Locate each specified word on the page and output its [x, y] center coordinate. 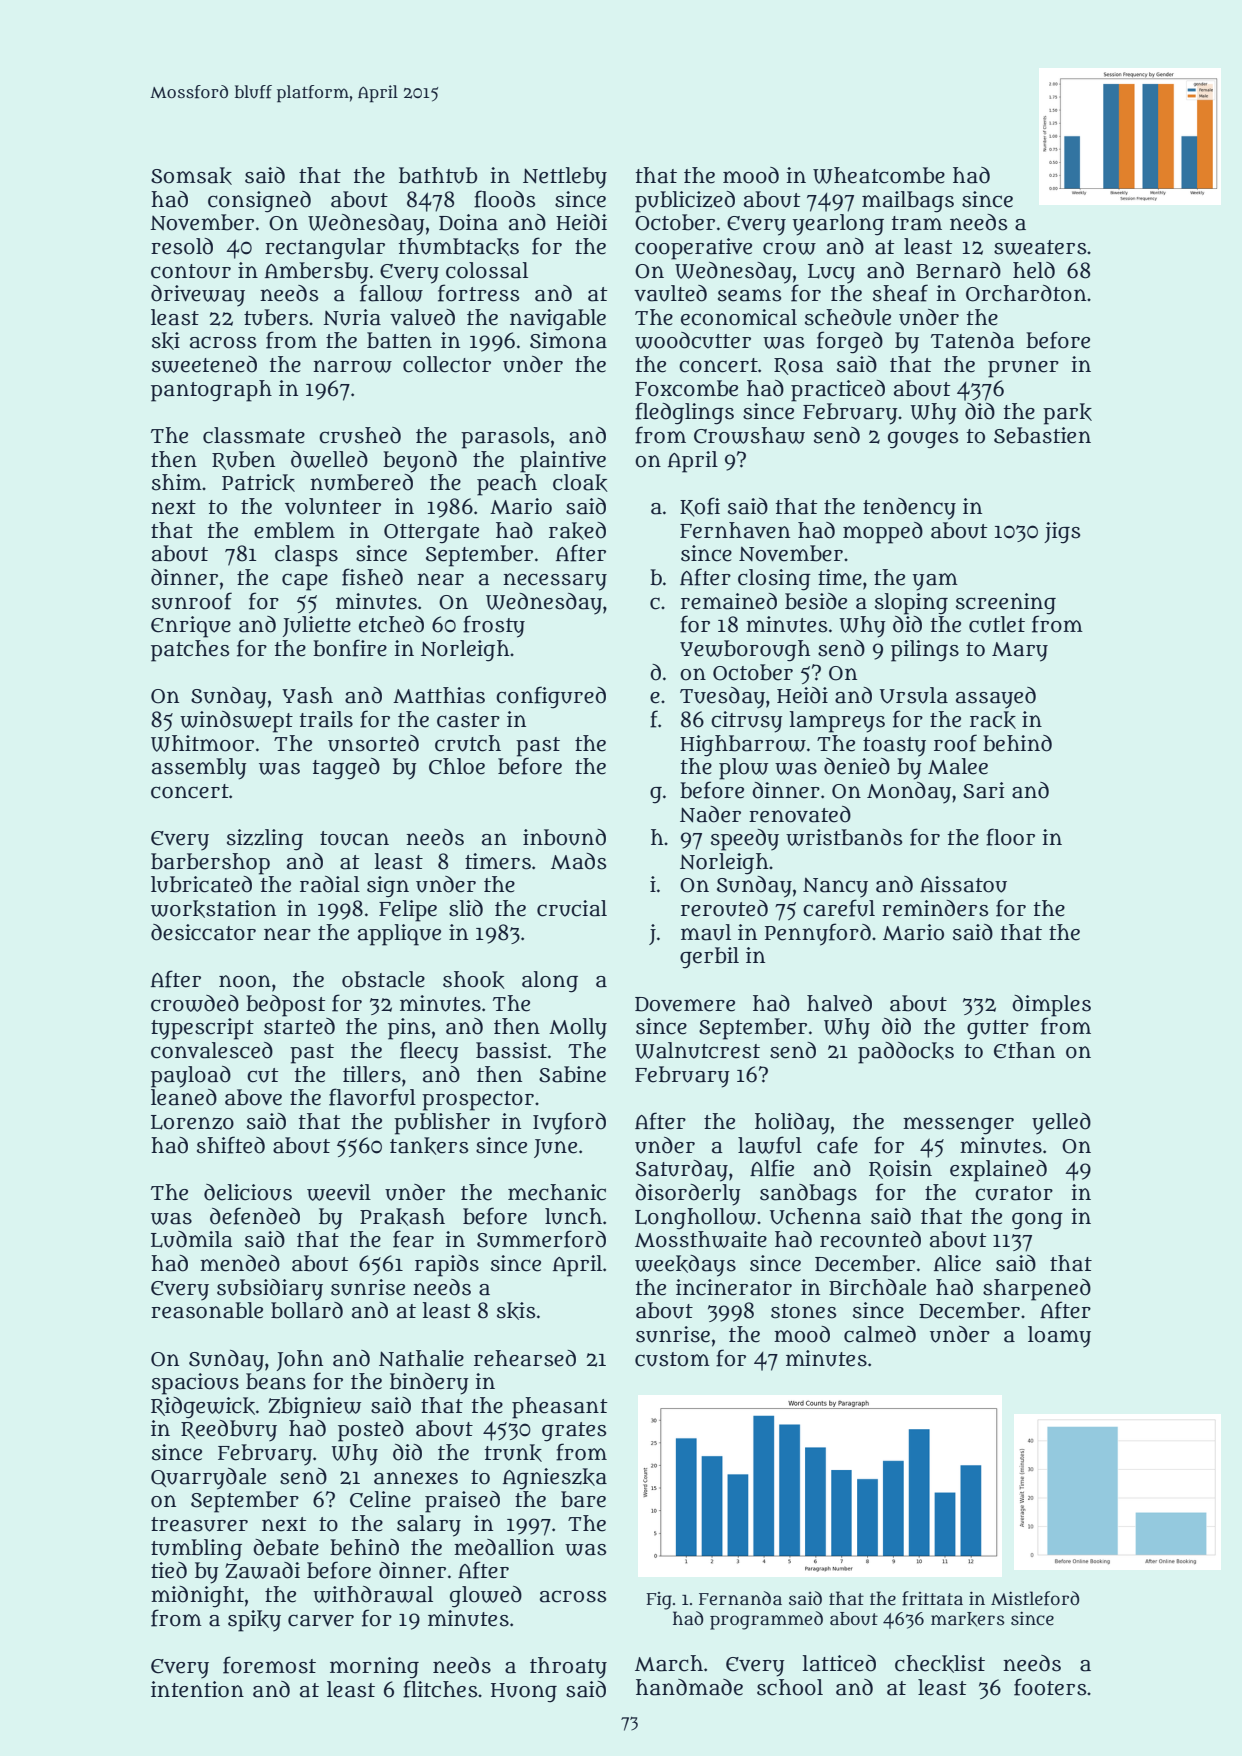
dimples [1051, 1006]
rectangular [325, 249]
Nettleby [565, 178]
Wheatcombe [879, 175]
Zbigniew [314, 1408]
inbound [564, 837]
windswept [236, 722]
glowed [486, 1597]
